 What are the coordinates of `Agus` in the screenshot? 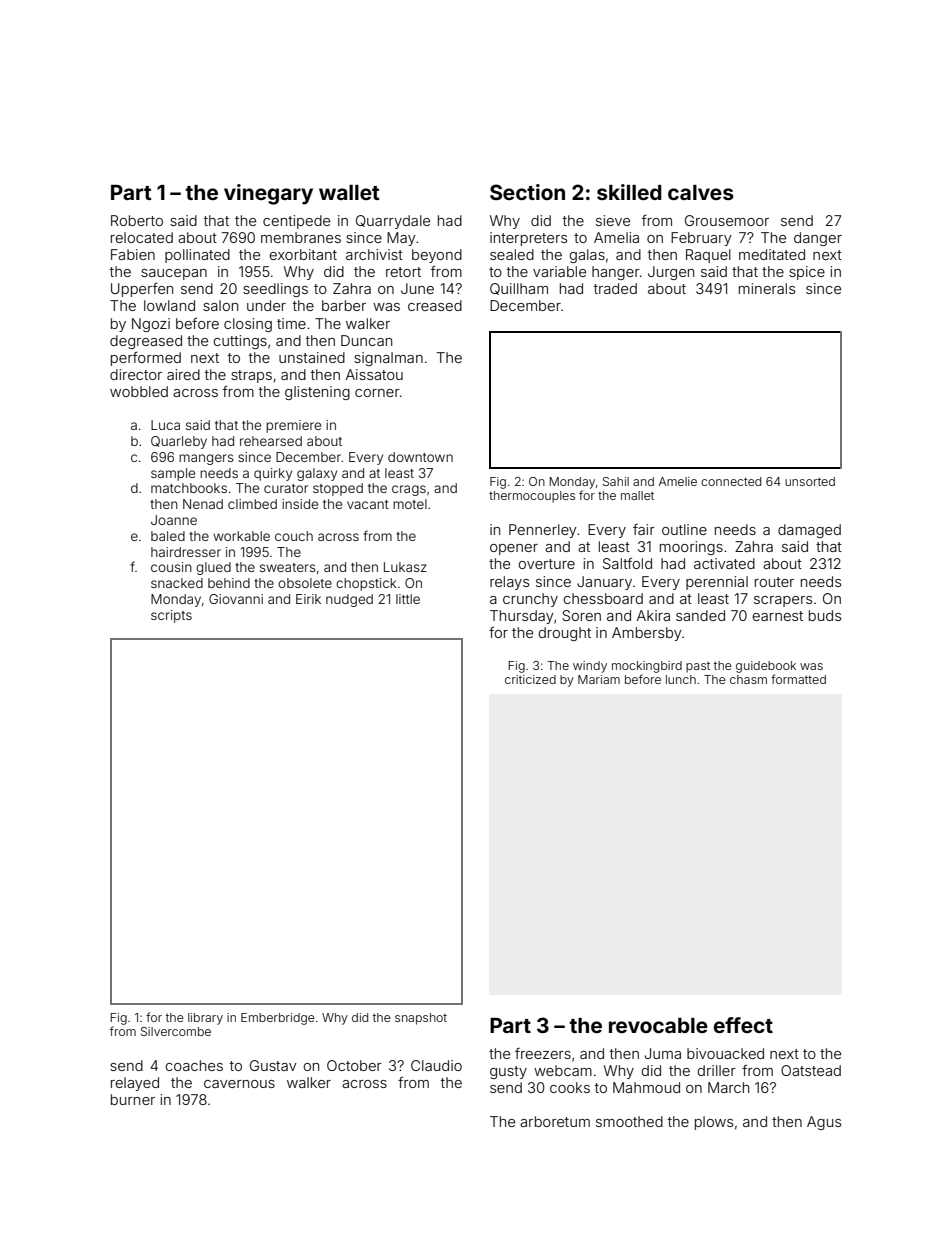 It's located at (824, 1123).
